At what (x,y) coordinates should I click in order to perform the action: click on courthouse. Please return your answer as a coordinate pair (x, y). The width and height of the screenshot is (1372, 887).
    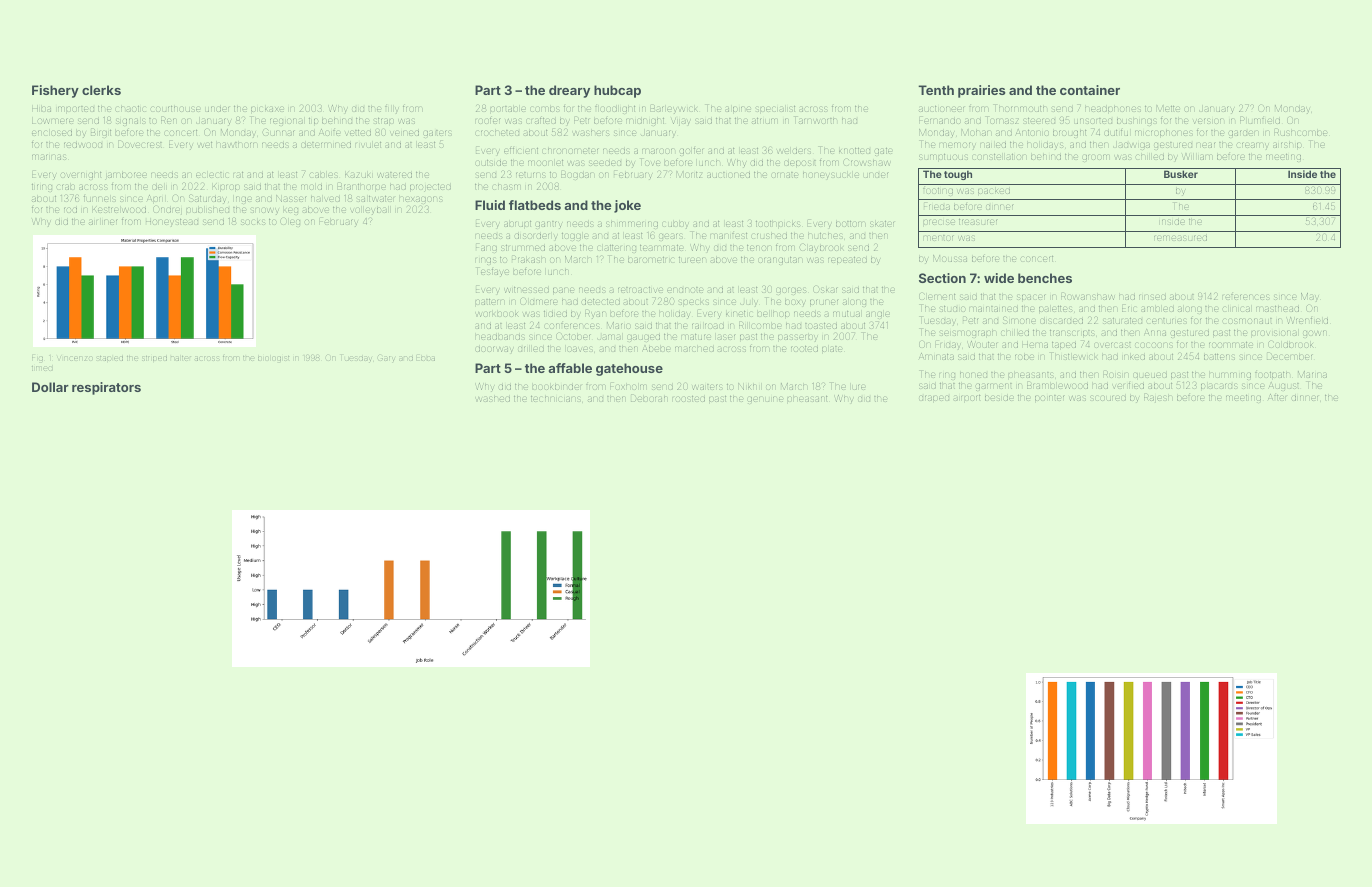
    Looking at the image, I should click on (175, 109).
